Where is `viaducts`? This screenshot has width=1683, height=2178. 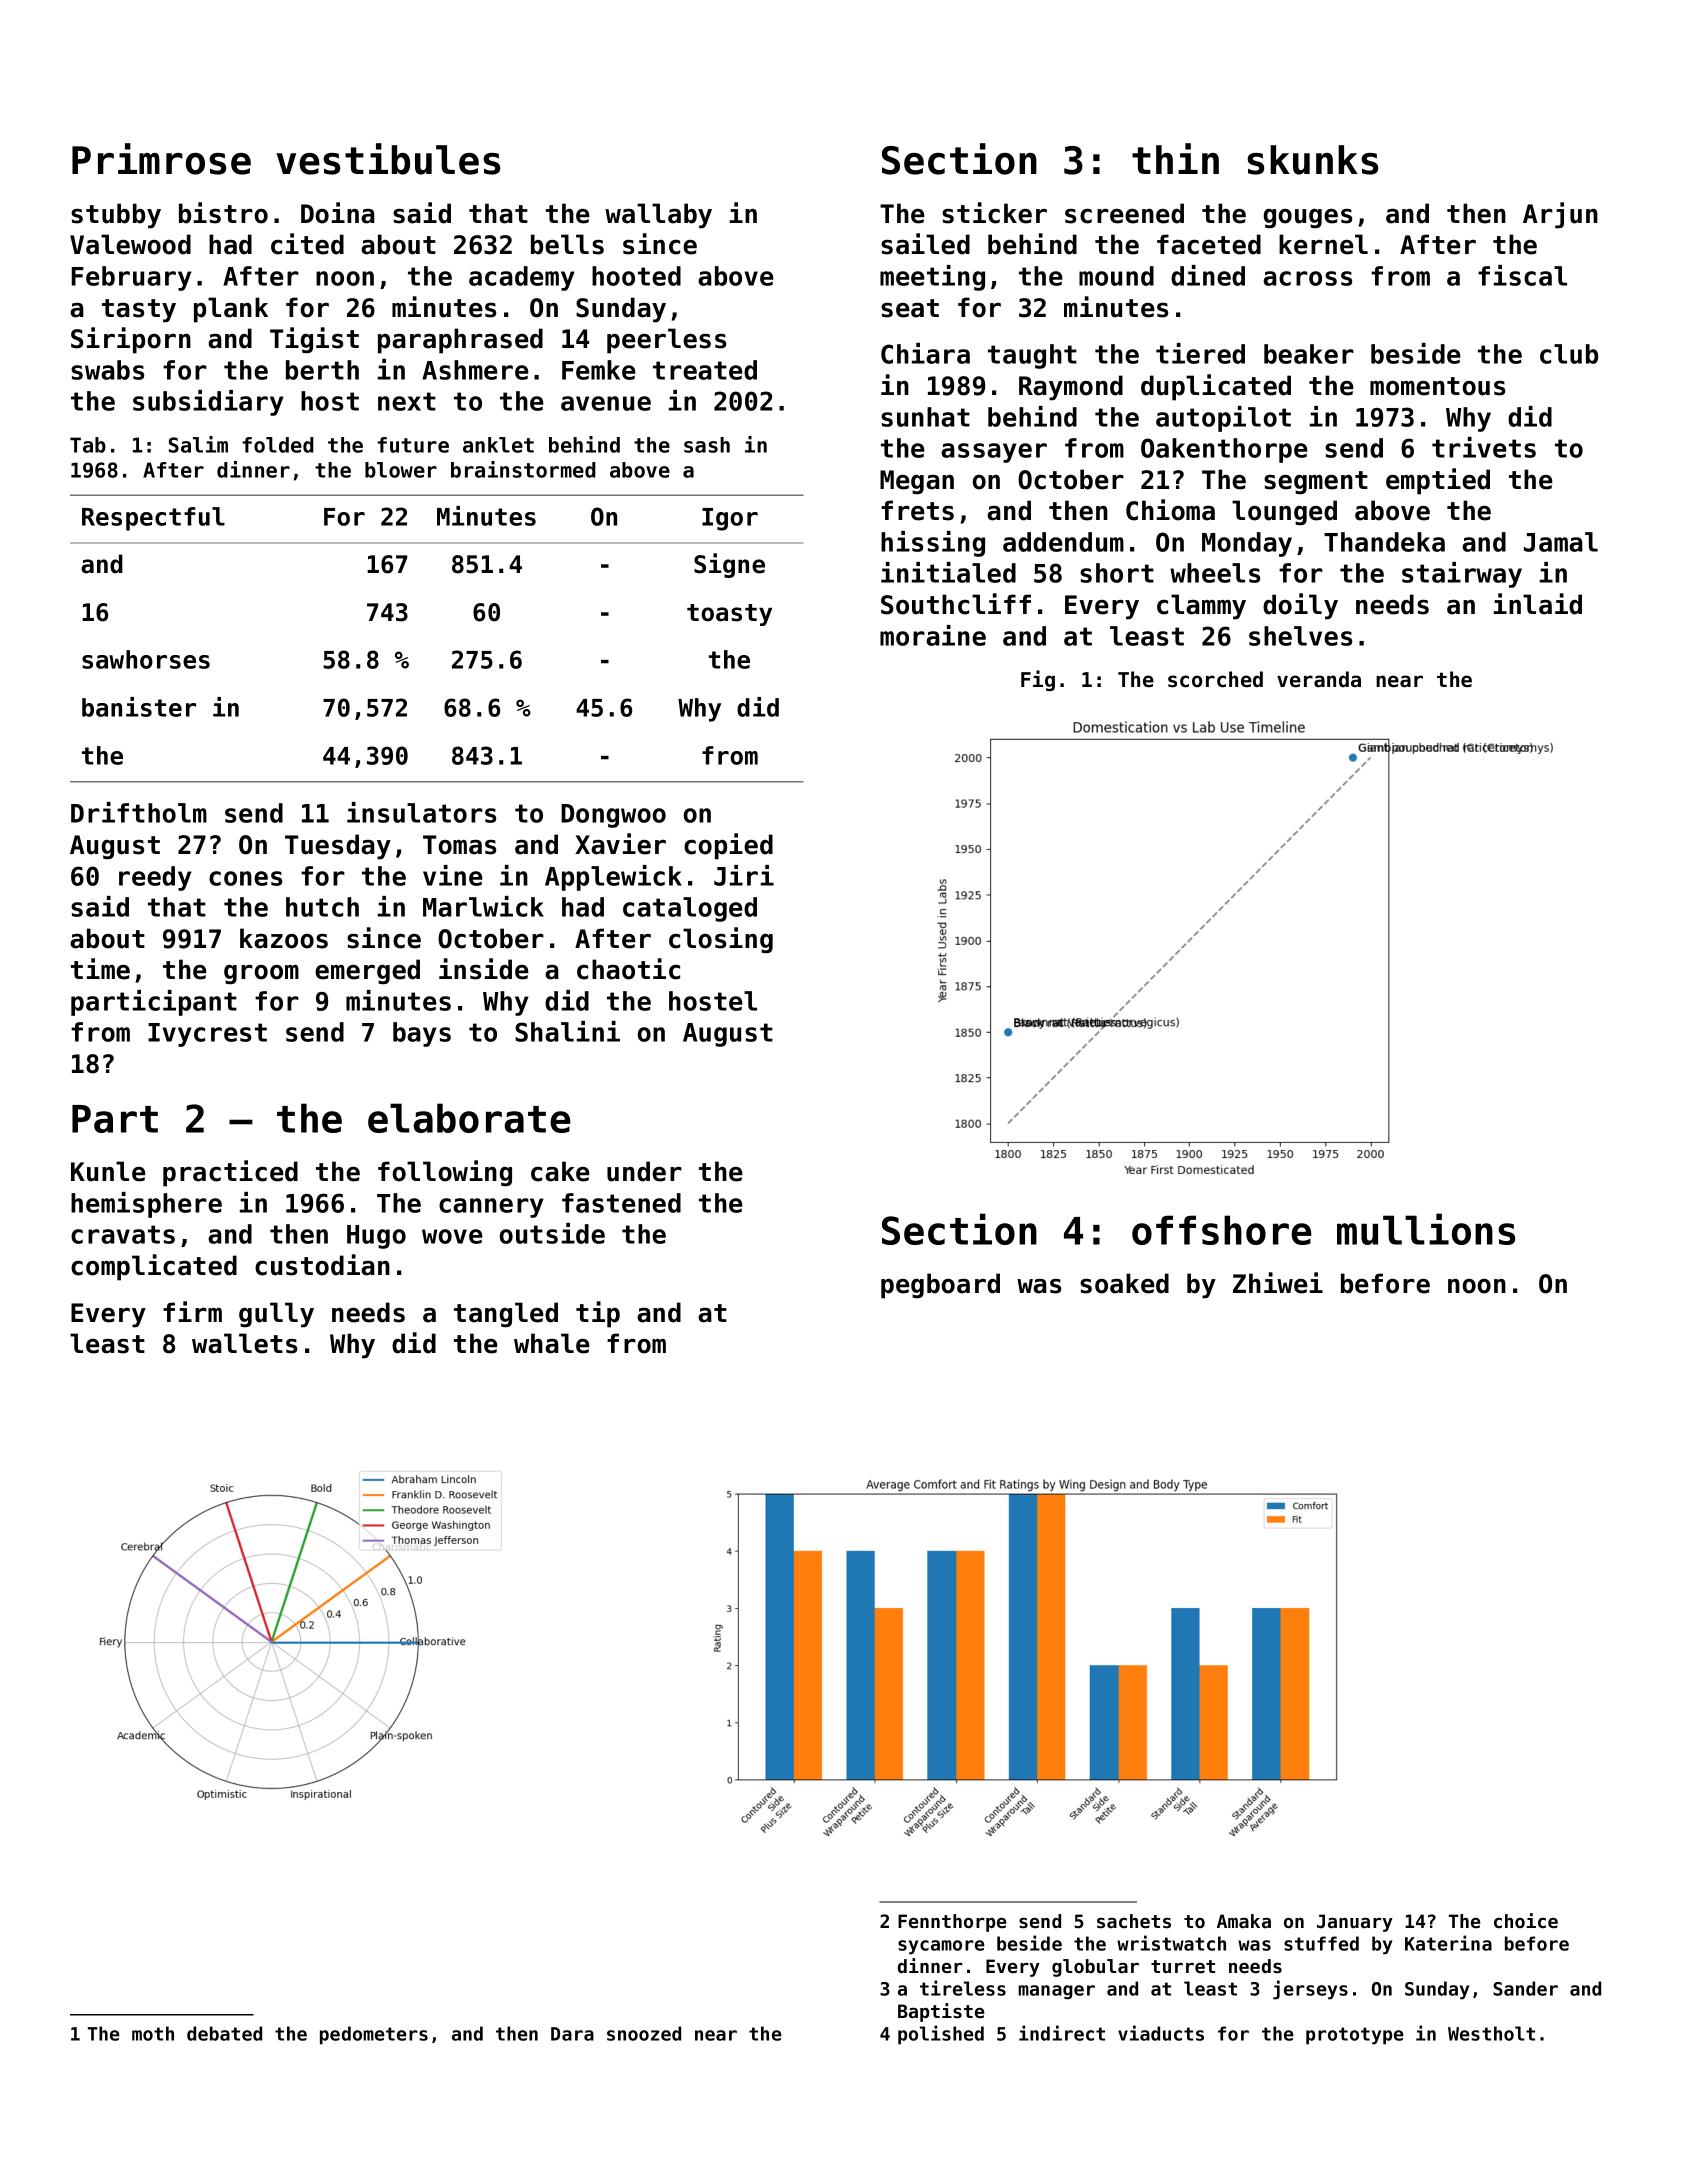
viaducts is located at coordinates (1161, 2033).
